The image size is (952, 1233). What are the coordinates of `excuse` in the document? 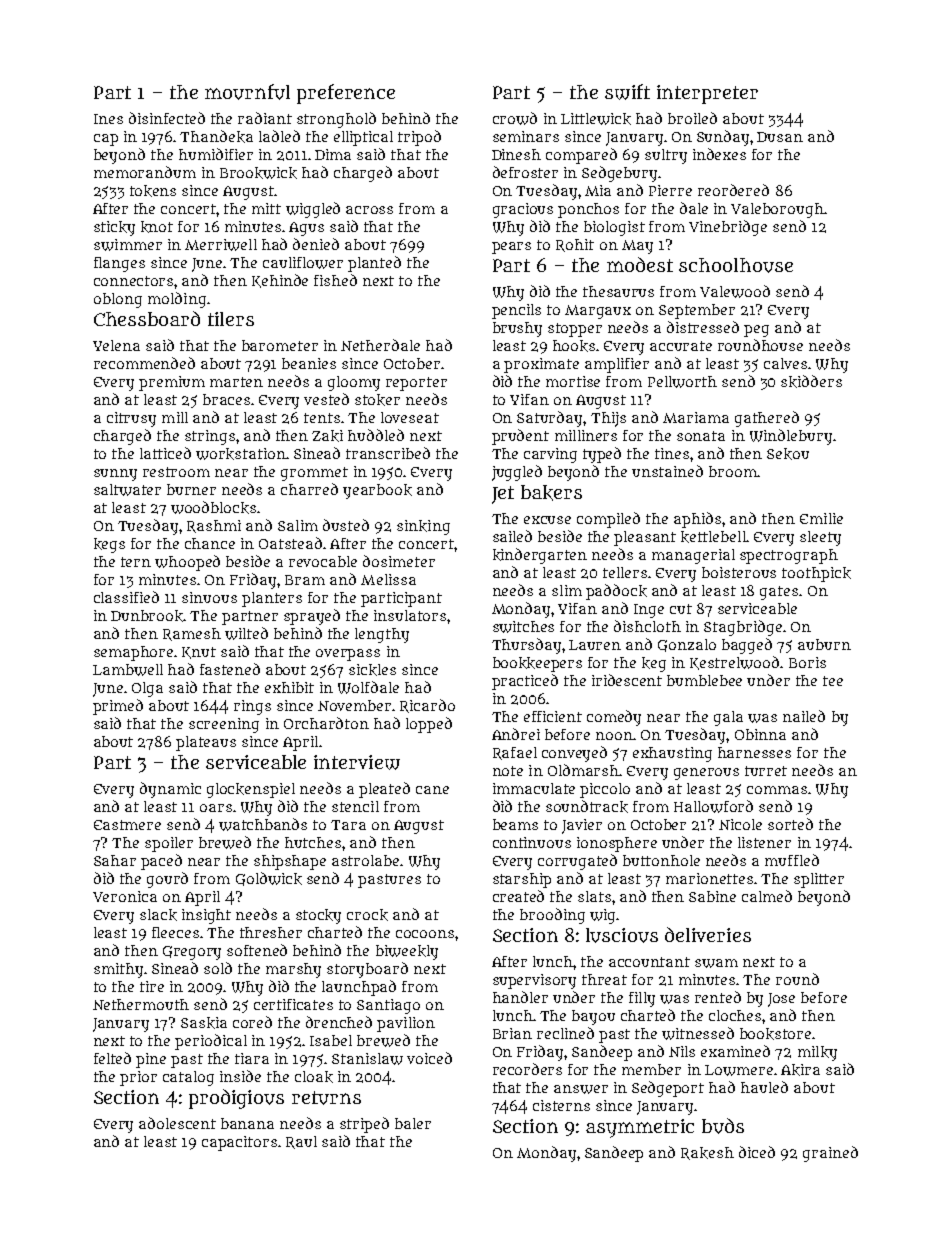 It's located at (547, 520).
